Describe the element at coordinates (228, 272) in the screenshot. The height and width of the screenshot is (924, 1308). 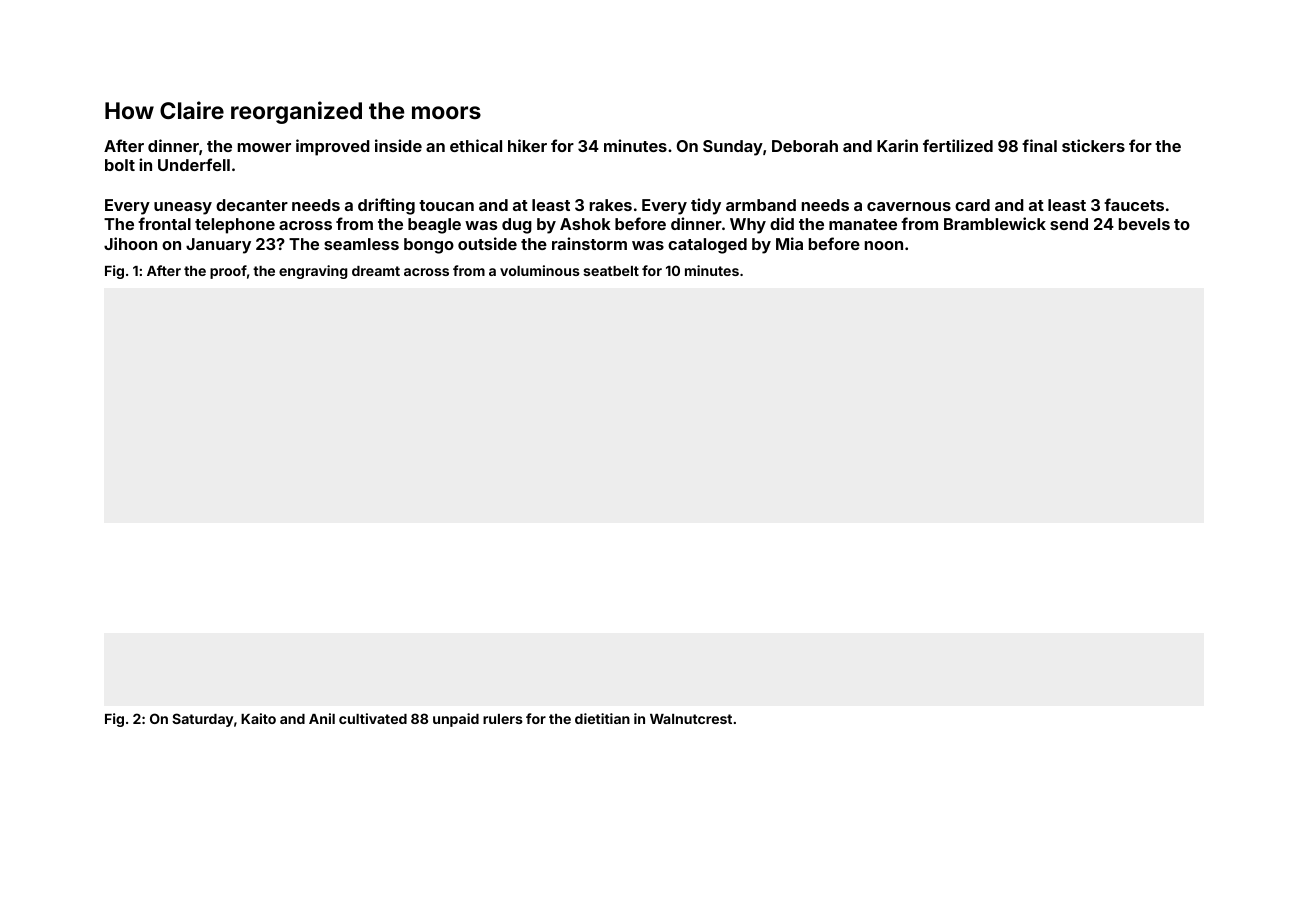
I see `proof` at that location.
